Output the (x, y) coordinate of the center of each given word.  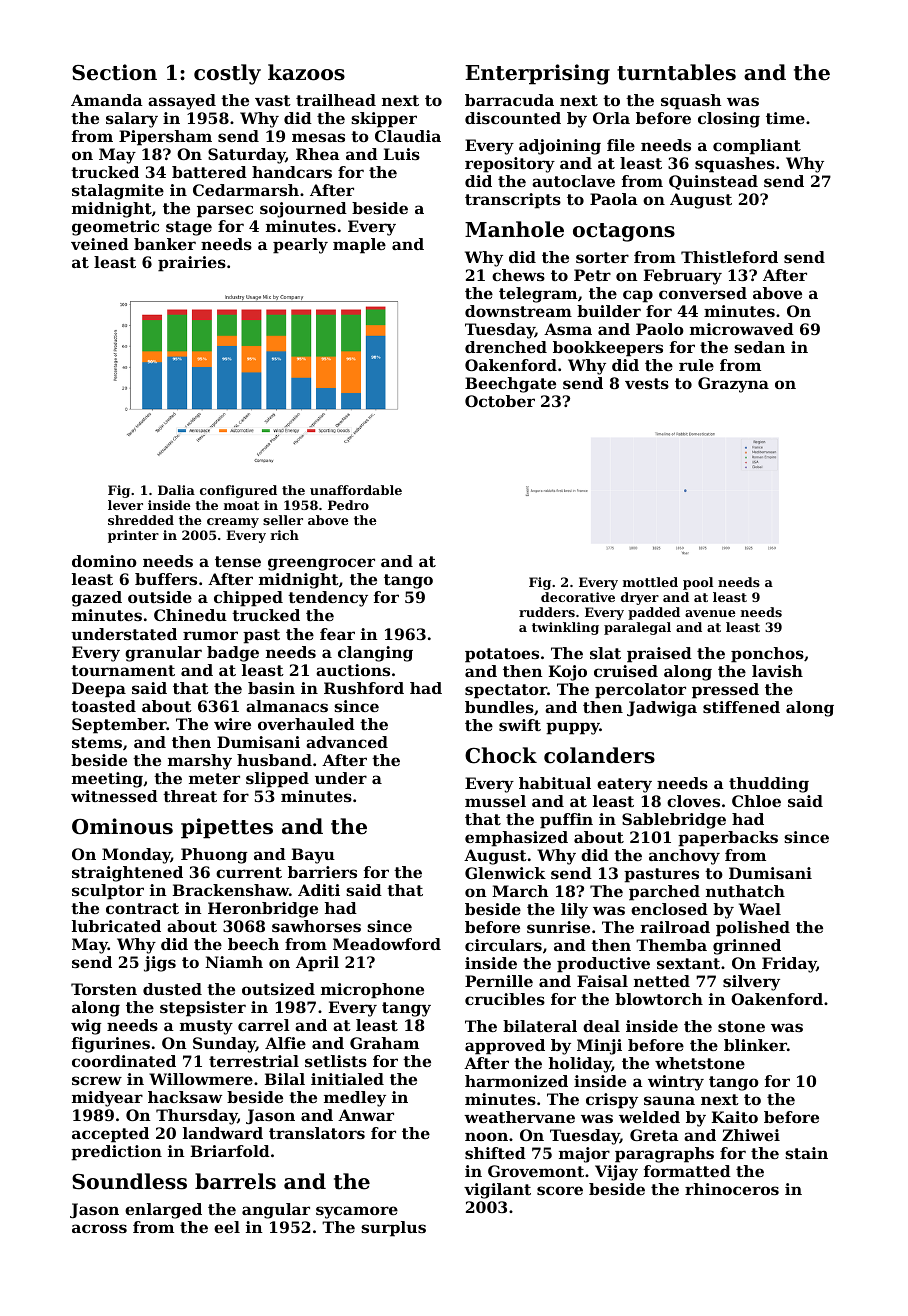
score (560, 1190)
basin (271, 688)
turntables (676, 72)
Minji (599, 1047)
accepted (110, 1135)
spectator (506, 691)
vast (273, 100)
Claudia (408, 136)
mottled (650, 582)
